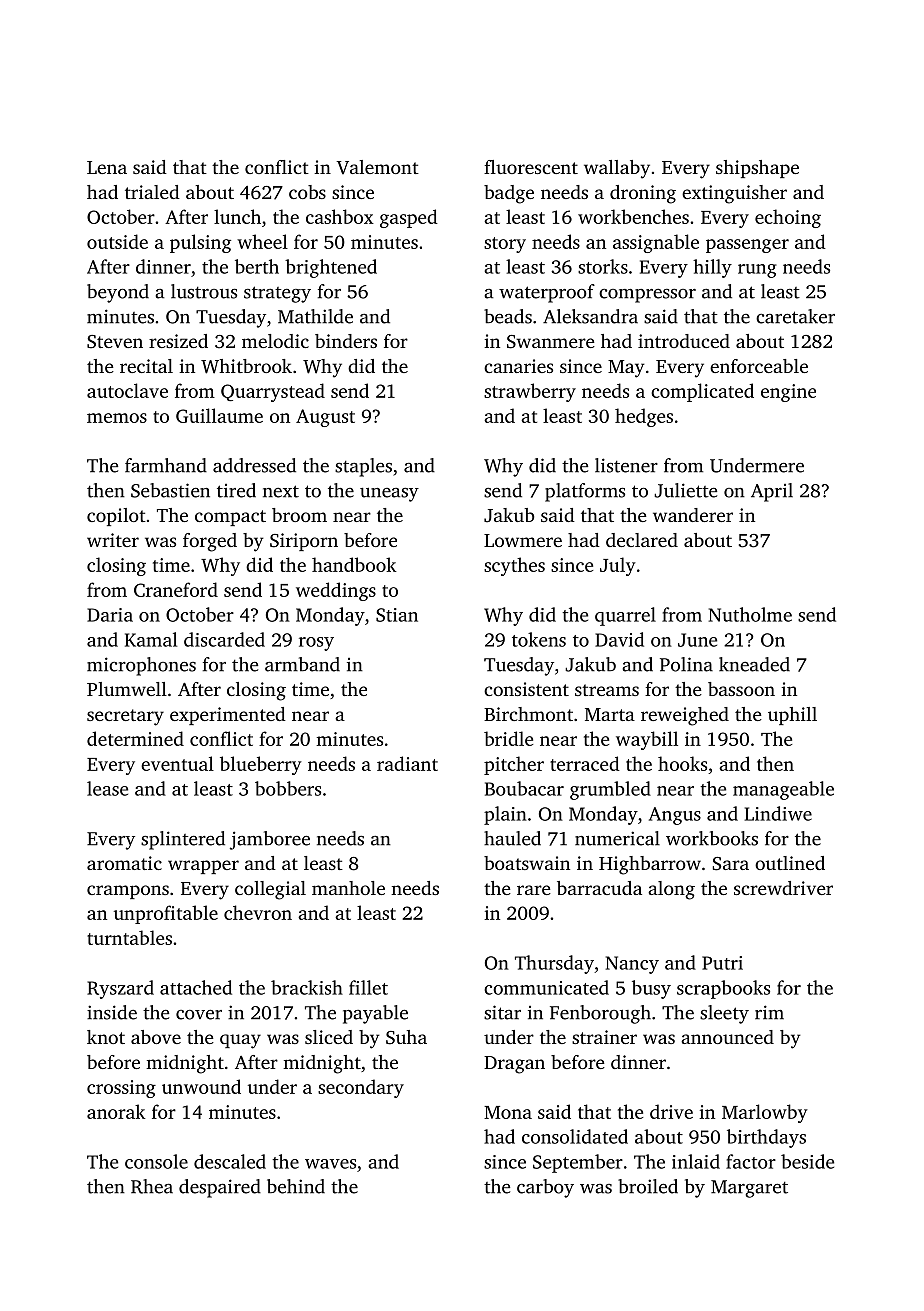 The width and height of the screenshot is (924, 1311). I want to click on Swanmere, so click(551, 342).
